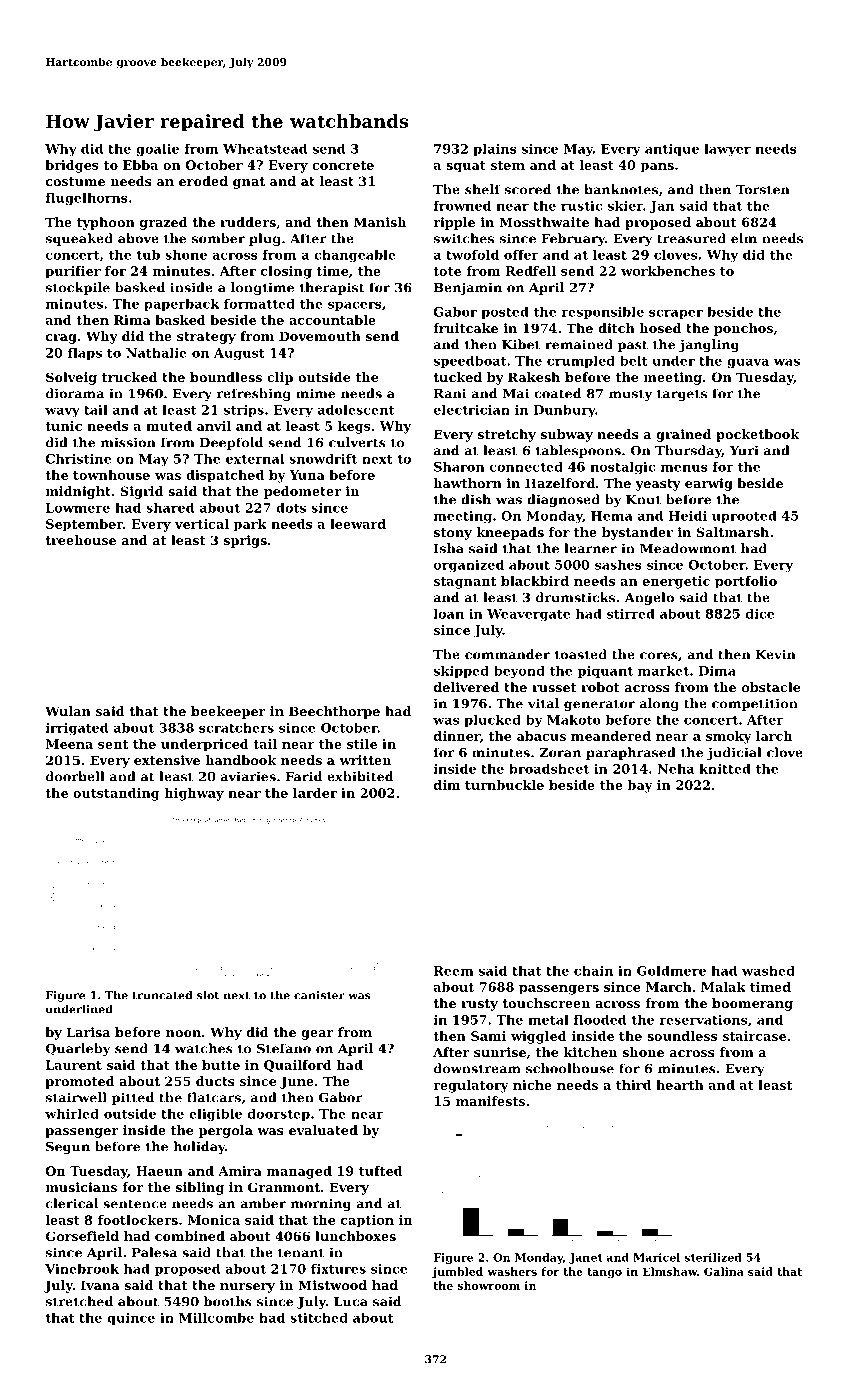  Describe the element at coordinates (754, 1036) in the screenshot. I see `staircase` at that location.
